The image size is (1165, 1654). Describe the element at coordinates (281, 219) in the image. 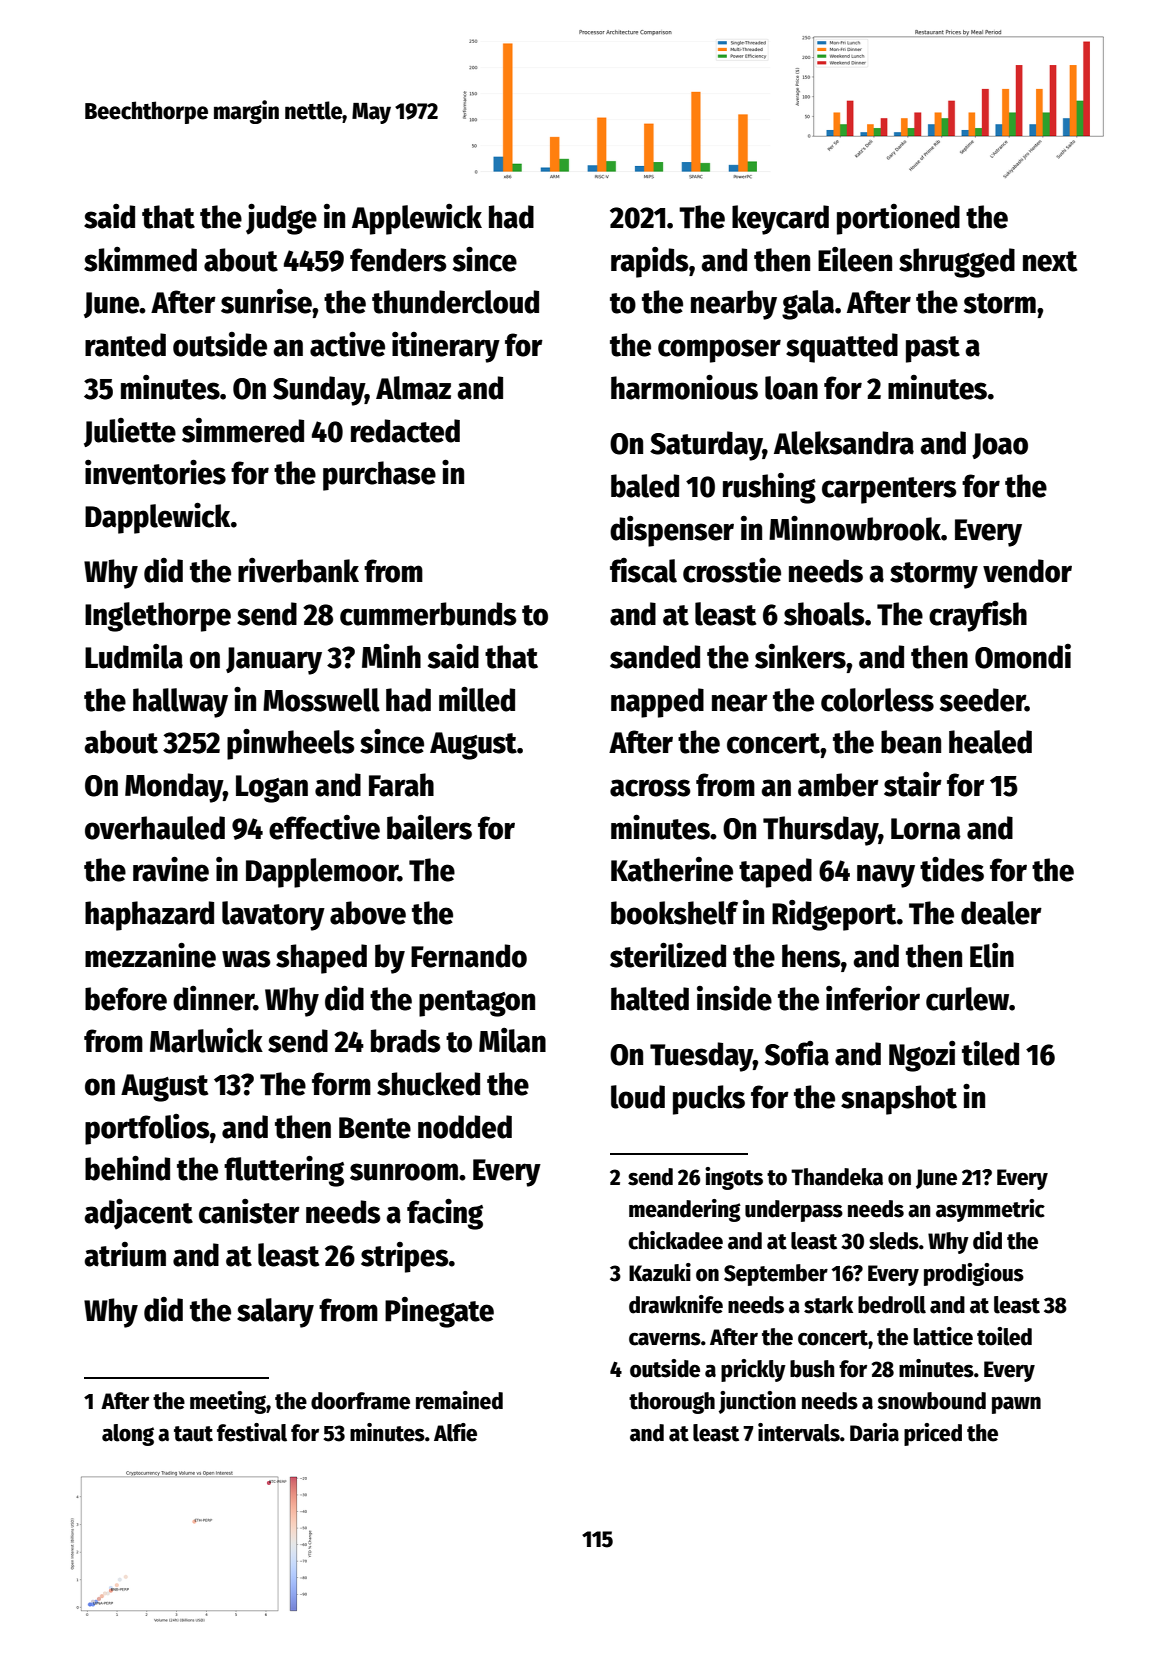

I see `judge` at that location.
